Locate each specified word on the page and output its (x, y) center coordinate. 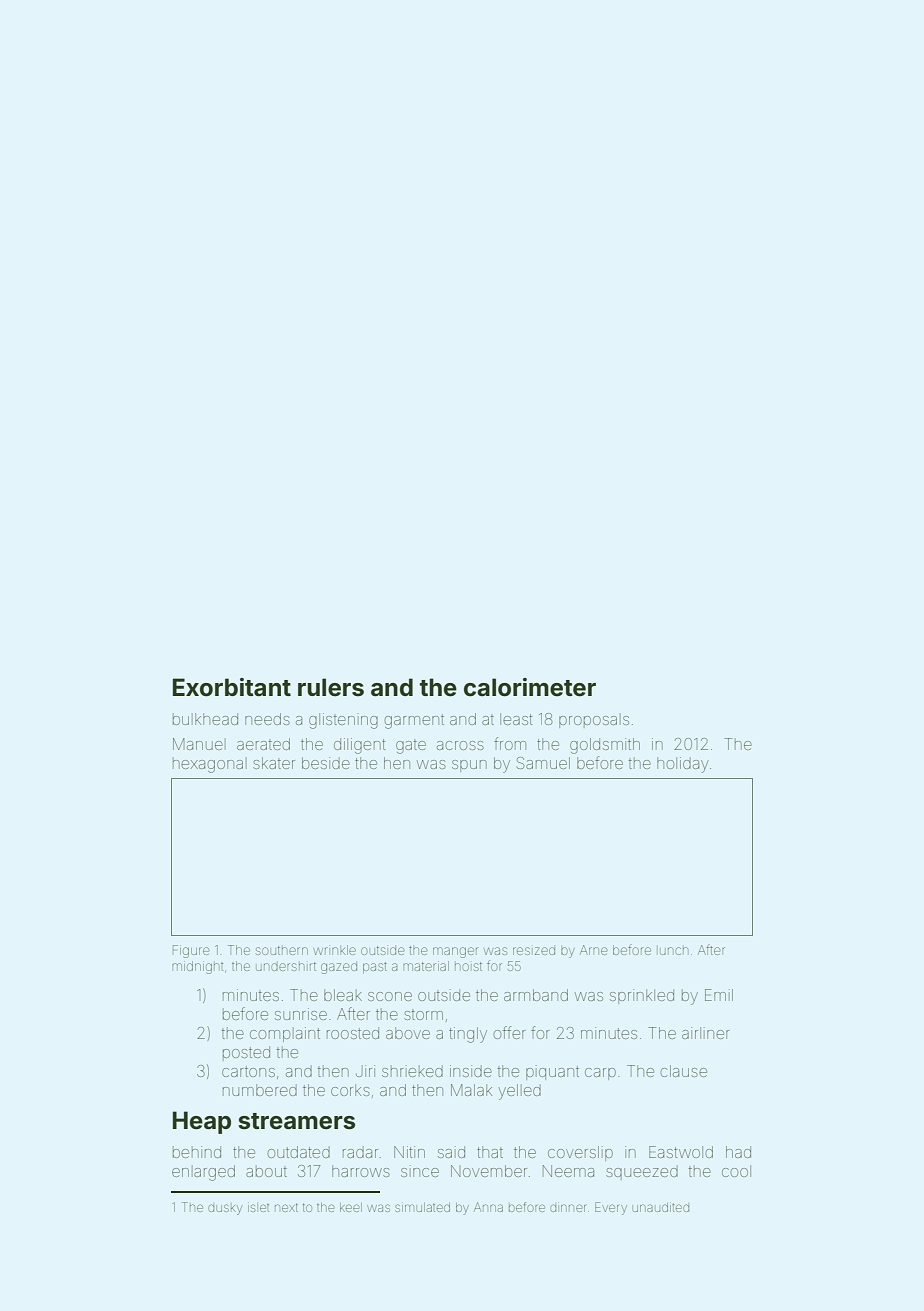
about (266, 1171)
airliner (706, 1033)
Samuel (543, 763)
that (490, 1152)
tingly (468, 1035)
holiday (683, 765)
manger (455, 952)
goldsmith (605, 746)
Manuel (199, 744)
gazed (339, 968)
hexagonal (210, 765)
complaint (285, 1034)
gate (411, 747)
